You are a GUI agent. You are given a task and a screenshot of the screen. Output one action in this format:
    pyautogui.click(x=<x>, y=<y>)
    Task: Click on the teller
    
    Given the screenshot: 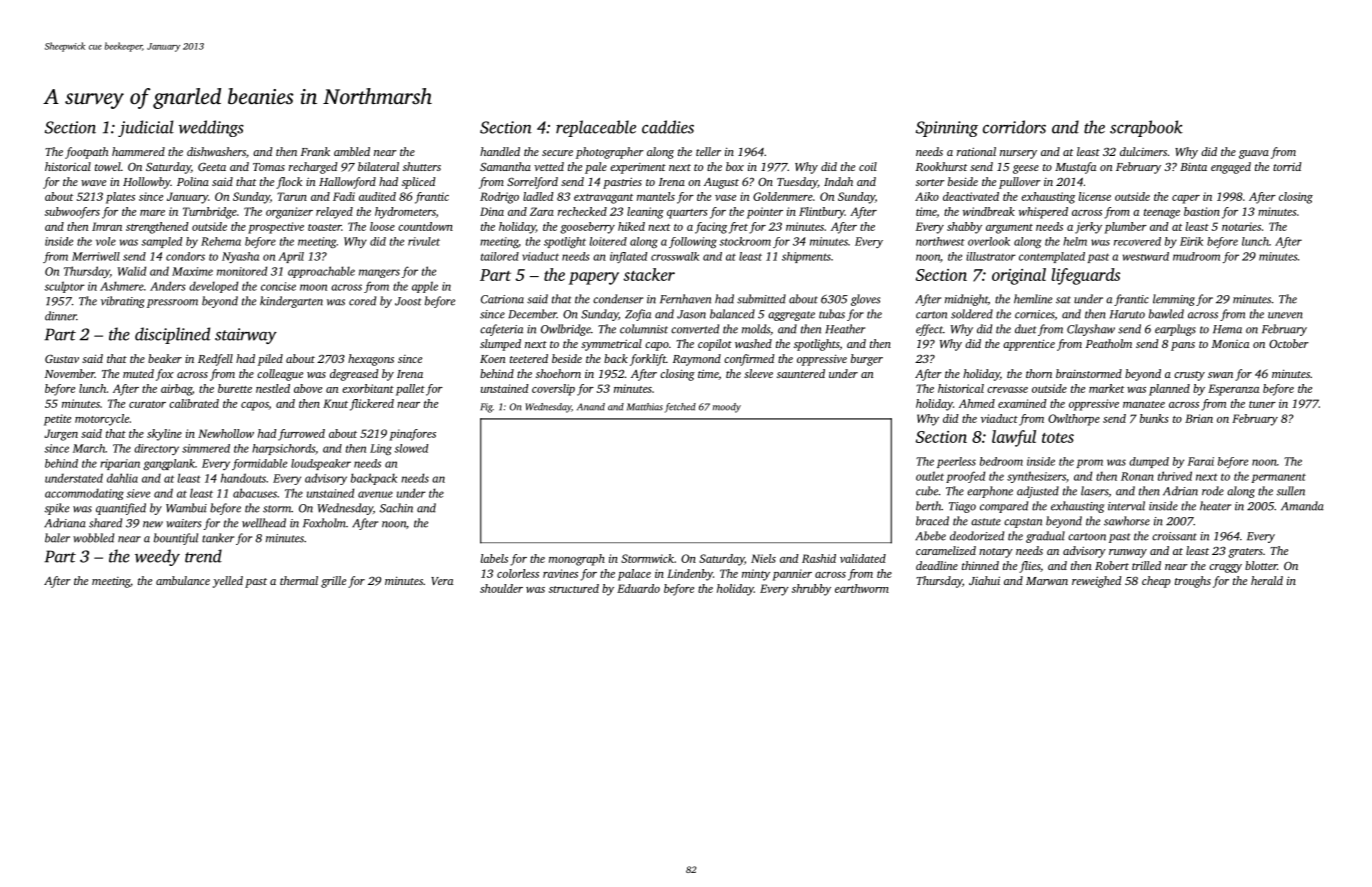 What is the action you would take?
    pyautogui.click(x=708, y=151)
